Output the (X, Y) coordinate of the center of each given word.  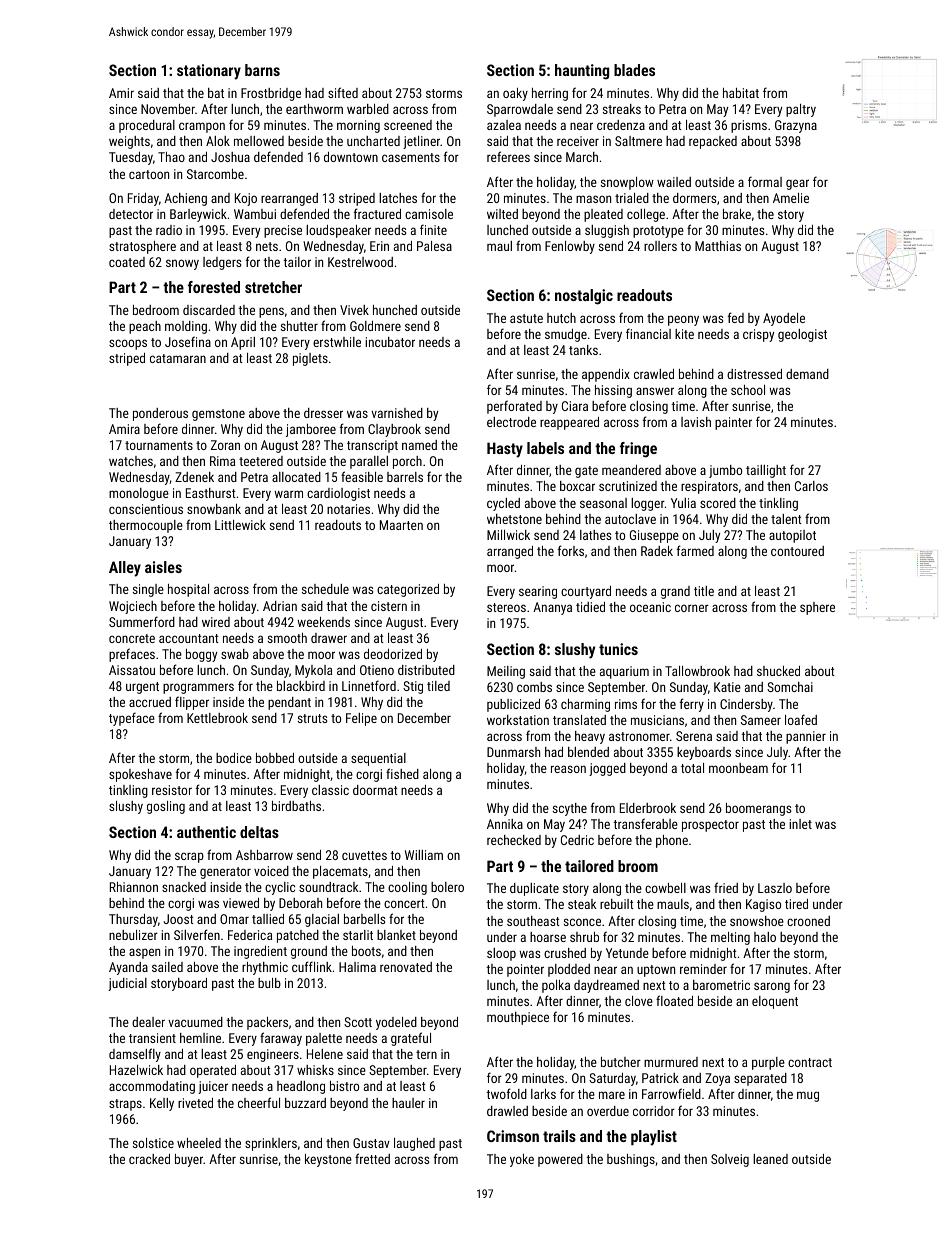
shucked (778, 671)
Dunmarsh (513, 752)
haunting (582, 72)
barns (262, 70)
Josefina (188, 341)
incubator (390, 342)
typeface (132, 719)
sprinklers (271, 1144)
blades (634, 70)
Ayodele (784, 319)
